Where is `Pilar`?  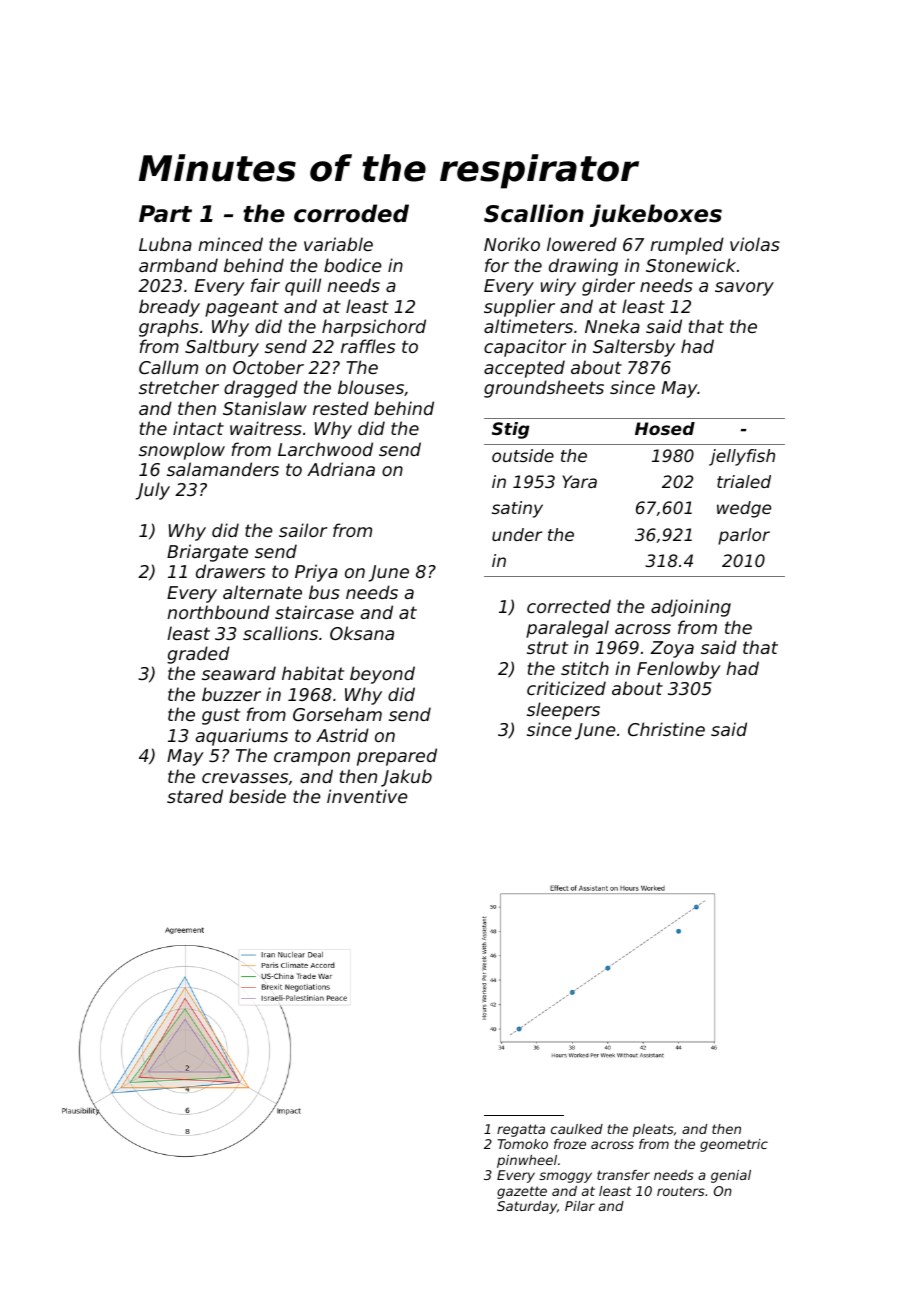
Pilar is located at coordinates (580, 1206).
